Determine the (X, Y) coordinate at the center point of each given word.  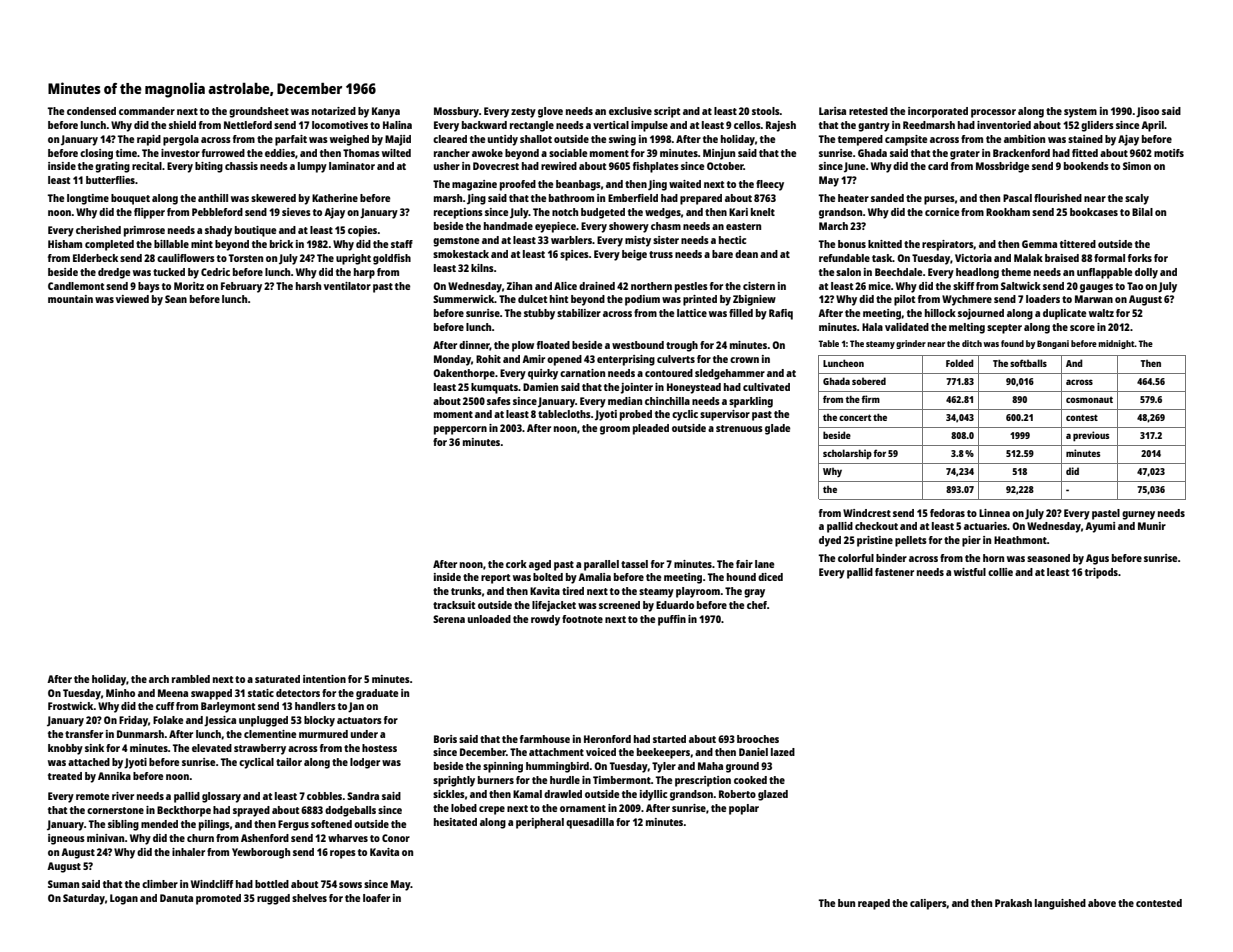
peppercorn (460, 430)
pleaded (651, 429)
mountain (70, 299)
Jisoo (1147, 112)
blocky (319, 721)
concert (855, 417)
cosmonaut (1089, 399)
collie (1000, 572)
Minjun (719, 154)
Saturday (84, 899)
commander (147, 111)
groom (615, 430)
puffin (672, 620)
